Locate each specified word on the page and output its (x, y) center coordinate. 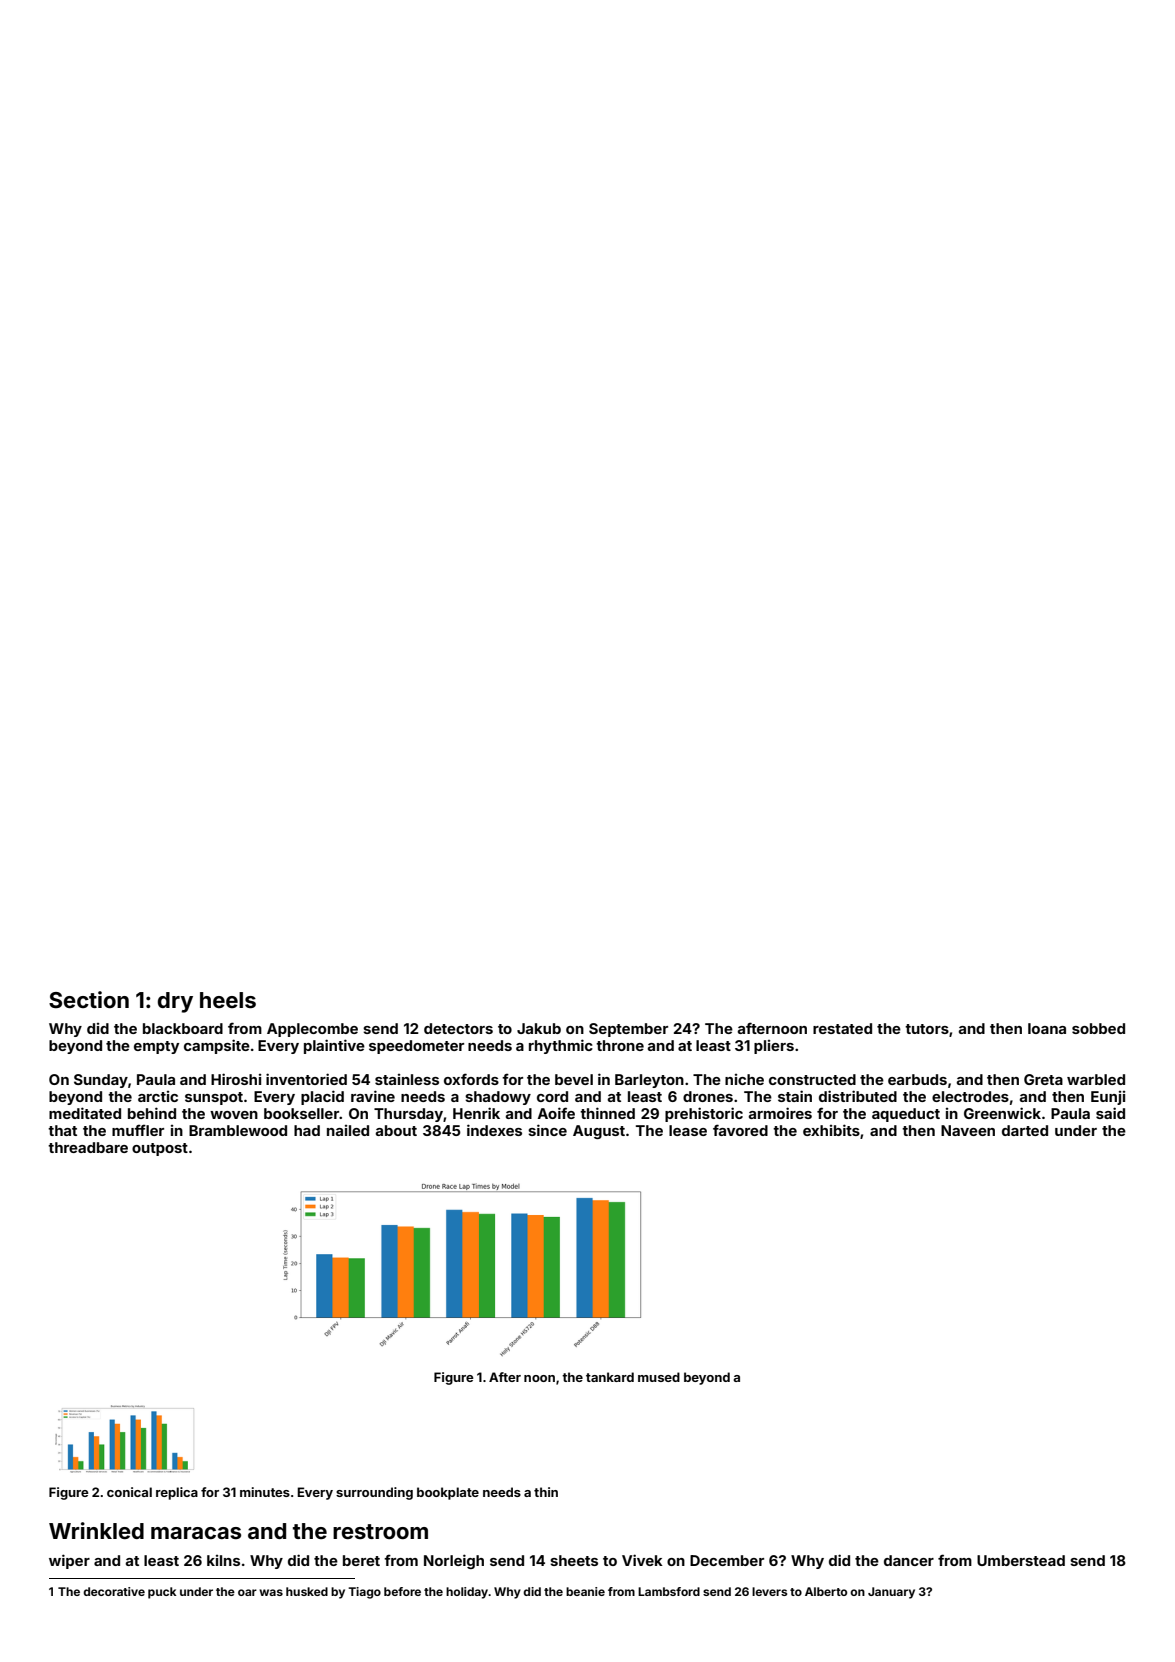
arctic (158, 1096)
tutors (927, 1029)
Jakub (539, 1028)
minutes (265, 1492)
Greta (1043, 1079)
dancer (909, 1560)
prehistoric (704, 1114)
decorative (114, 1591)
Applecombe (312, 1030)
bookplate (448, 1493)
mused (659, 1377)
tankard (610, 1377)
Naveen (968, 1130)
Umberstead (1021, 1560)
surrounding (374, 1493)
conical (129, 1492)
